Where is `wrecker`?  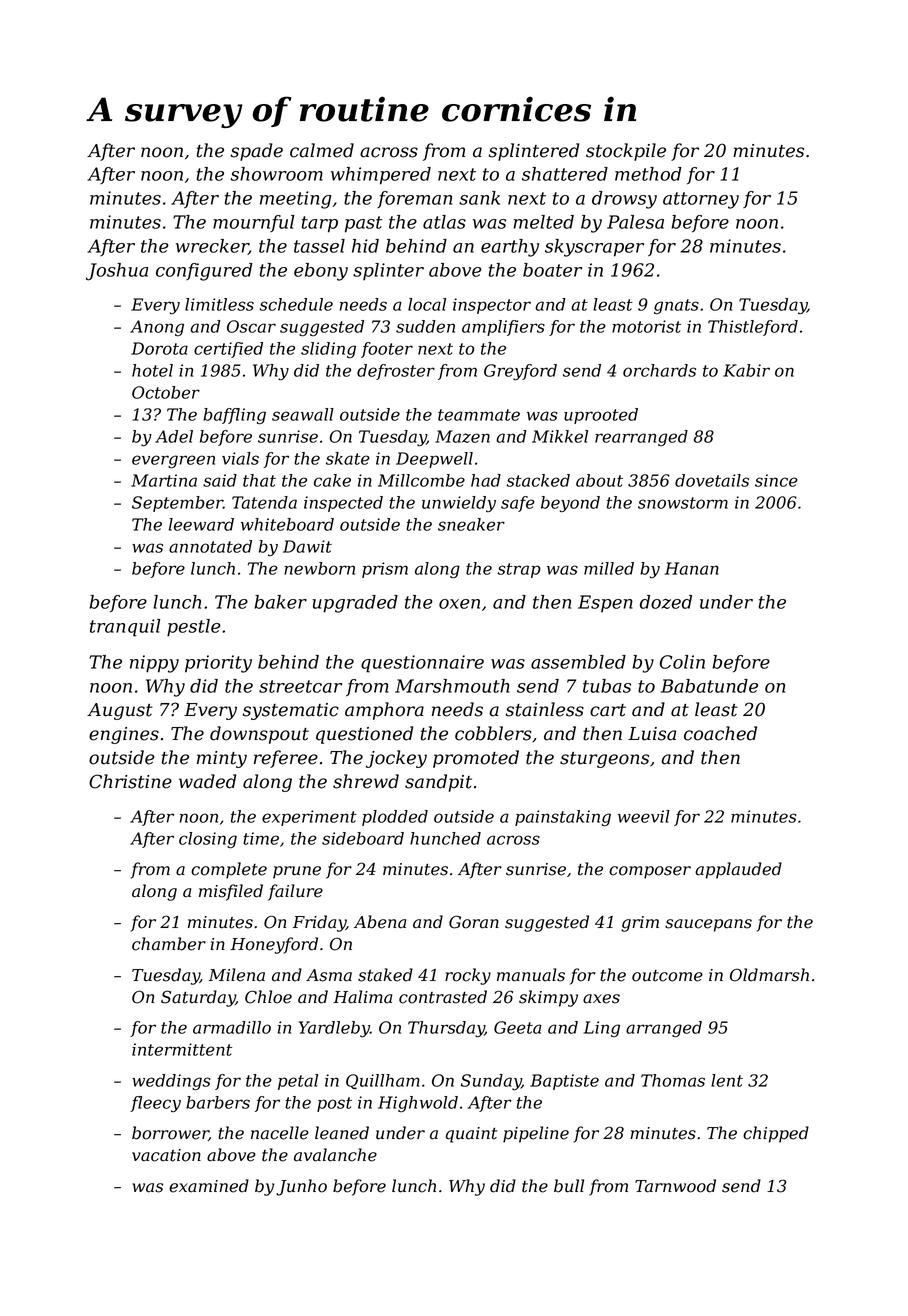
wrecker is located at coordinates (212, 247).
